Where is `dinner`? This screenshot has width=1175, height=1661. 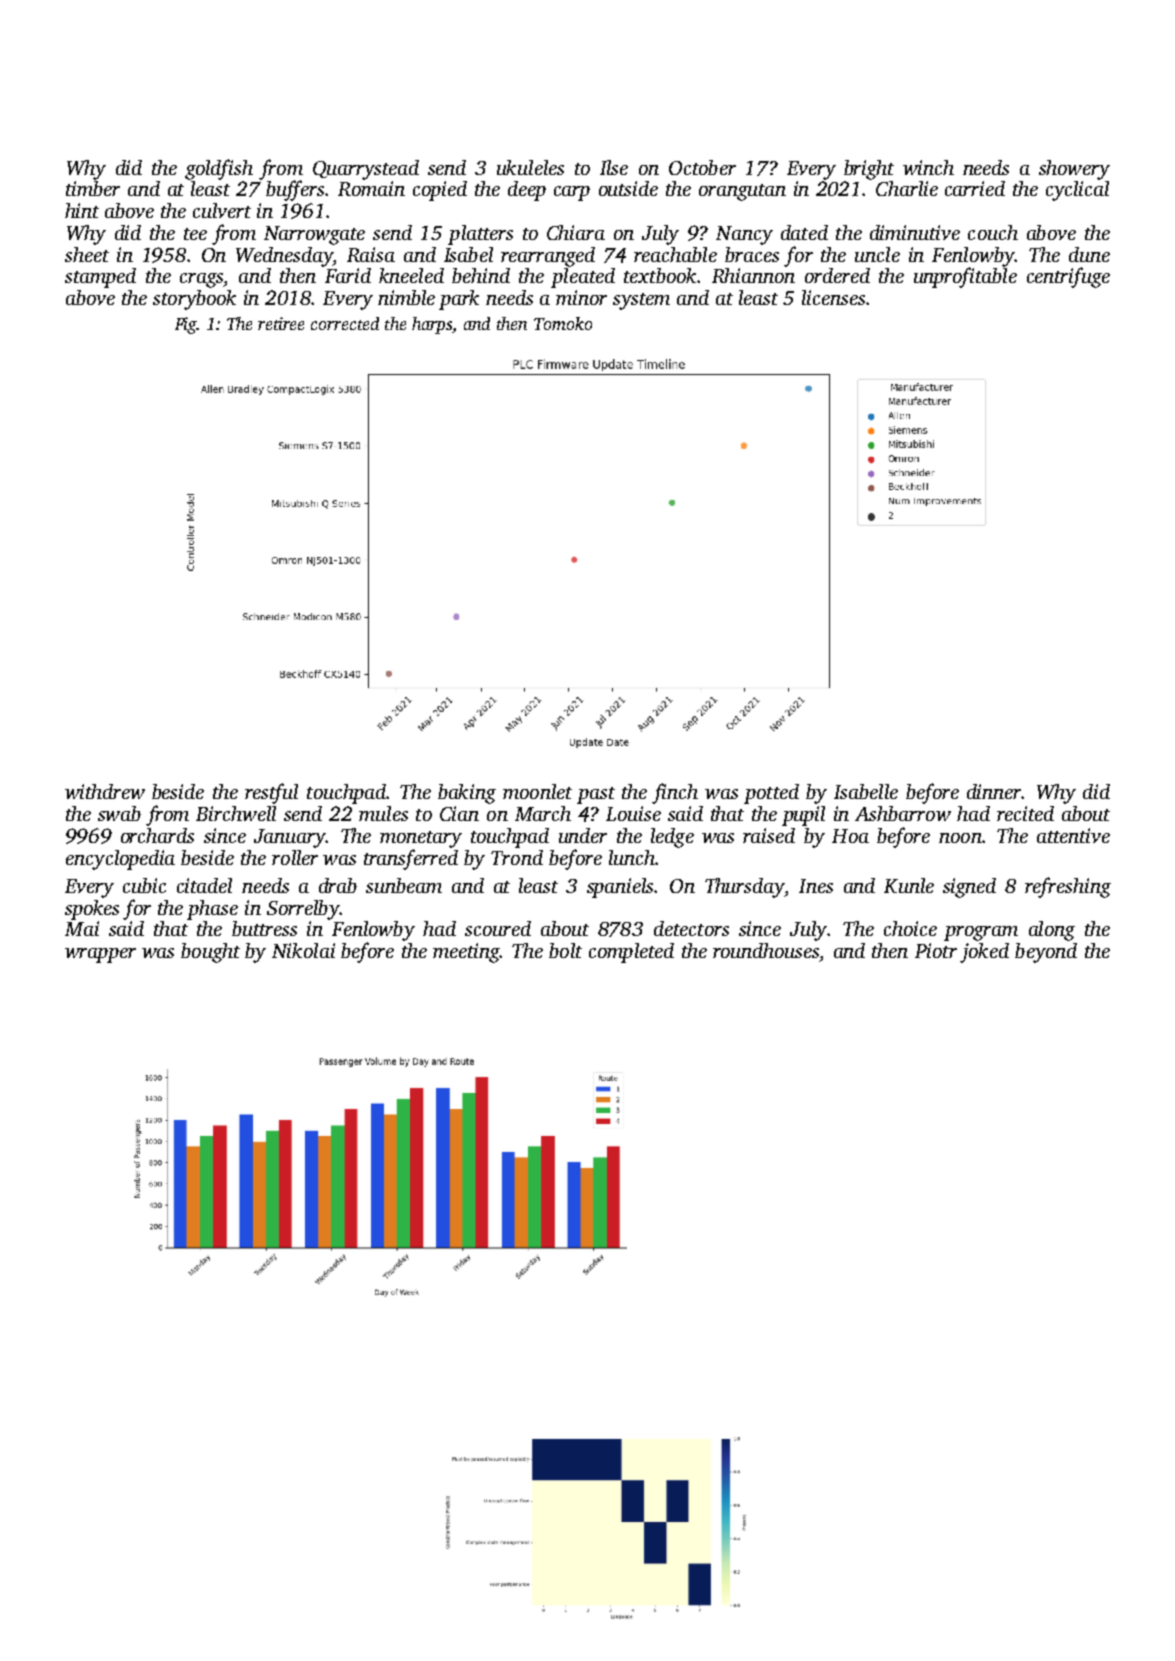
dinner is located at coordinates (994, 791).
